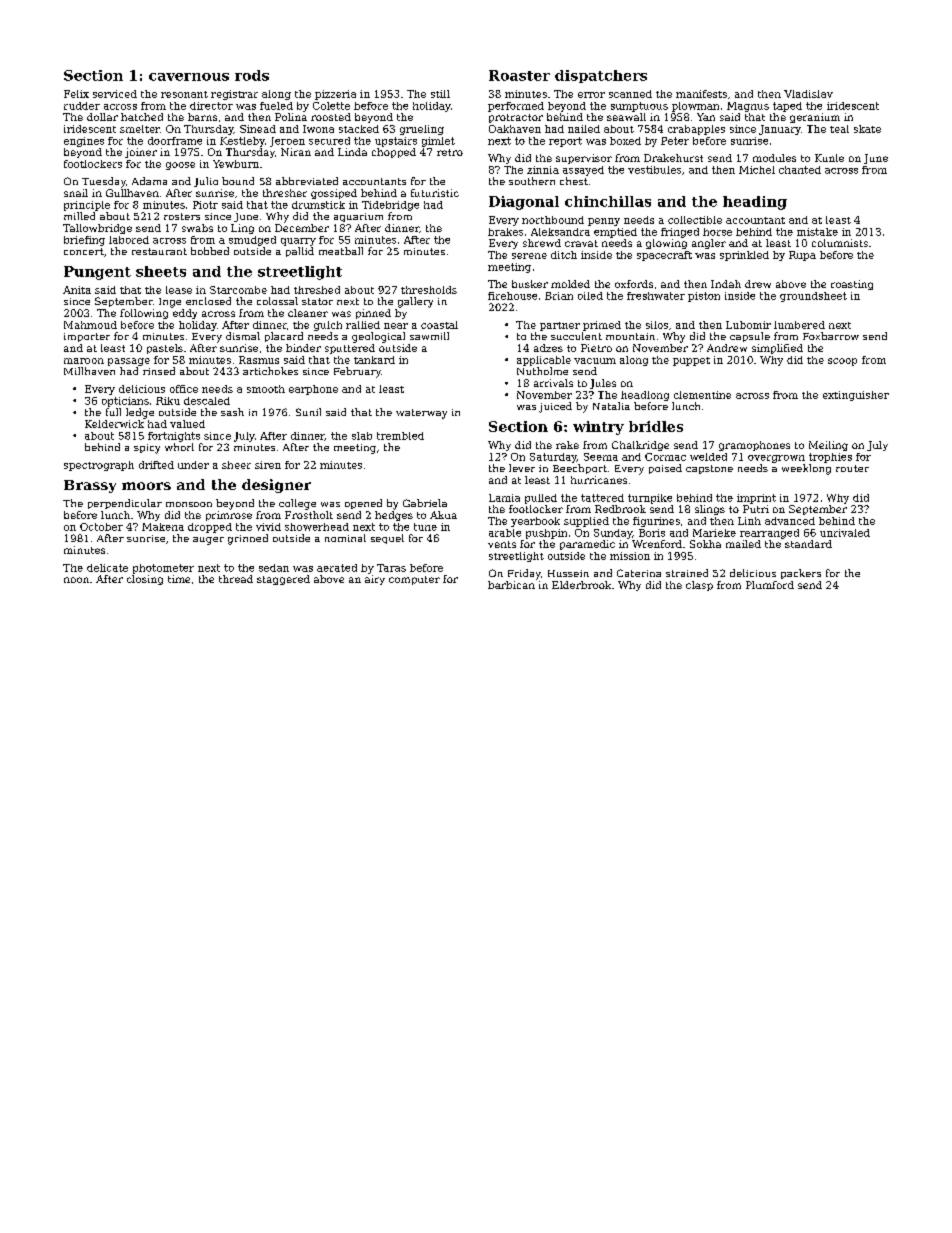 The image size is (952, 1233). I want to click on collectible, so click(695, 220).
